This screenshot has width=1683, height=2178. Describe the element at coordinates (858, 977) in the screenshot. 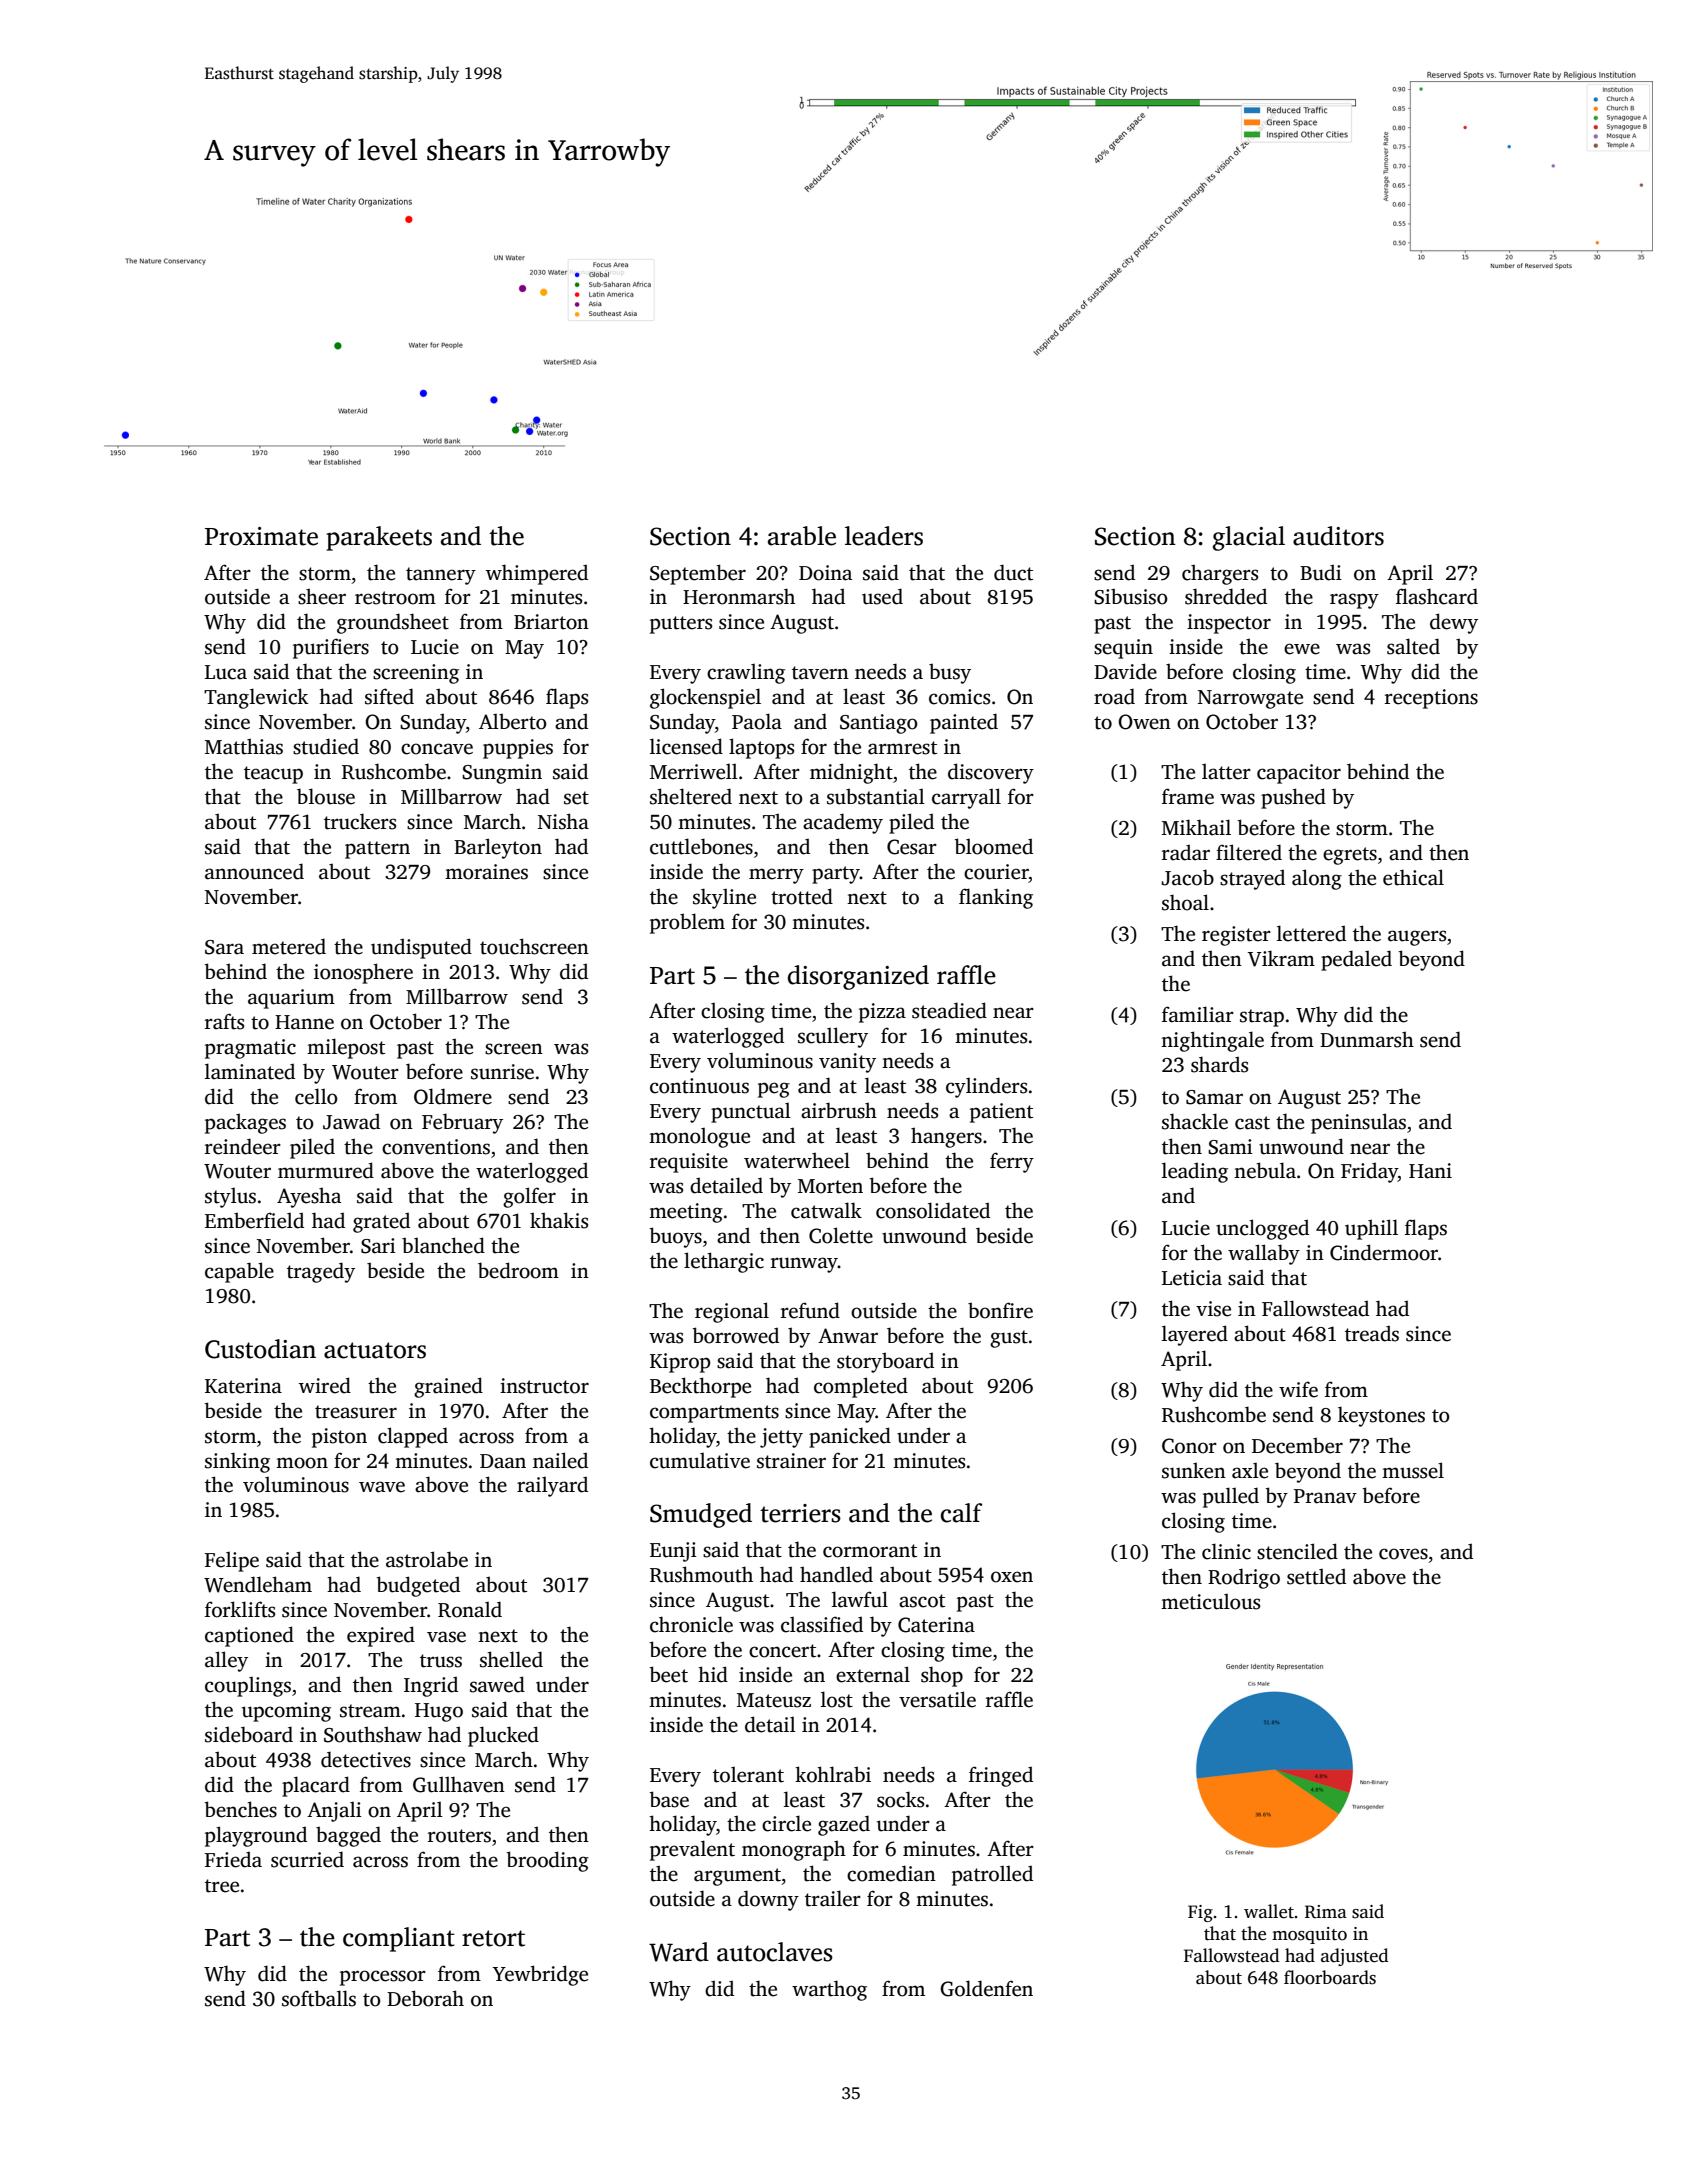

I see `disorganized` at that location.
